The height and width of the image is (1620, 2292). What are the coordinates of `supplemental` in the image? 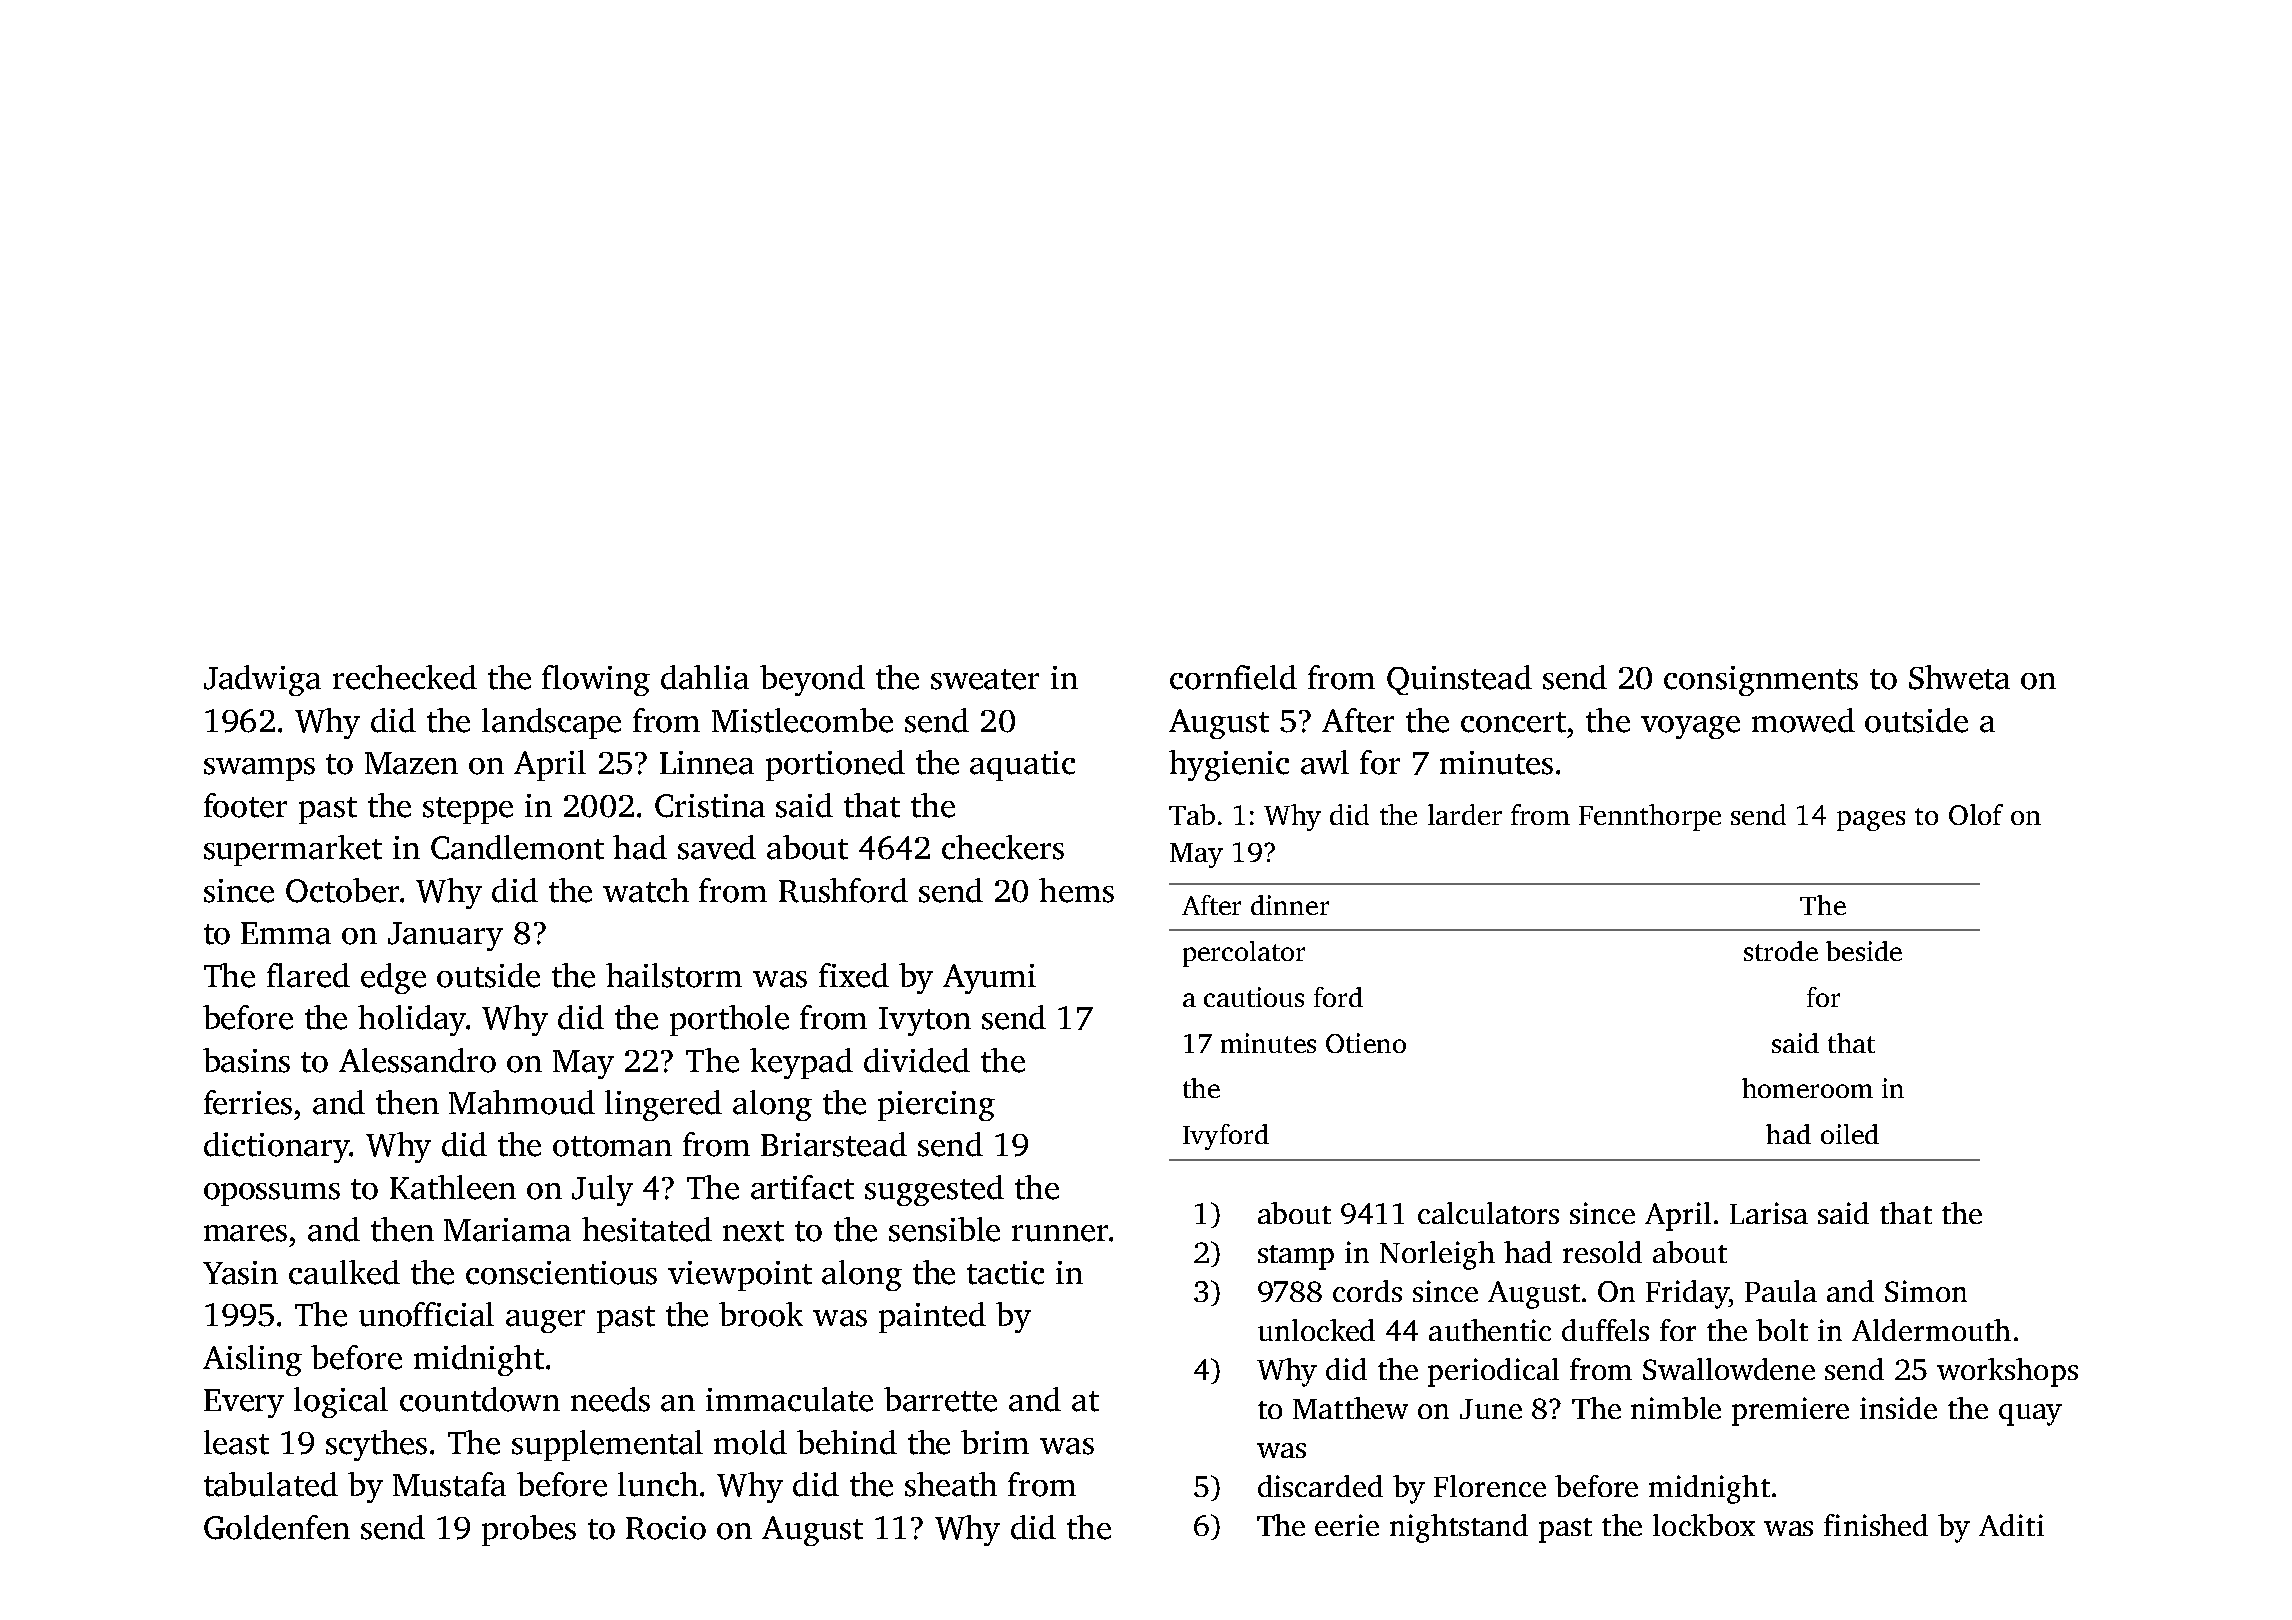 It's located at (607, 1445).
